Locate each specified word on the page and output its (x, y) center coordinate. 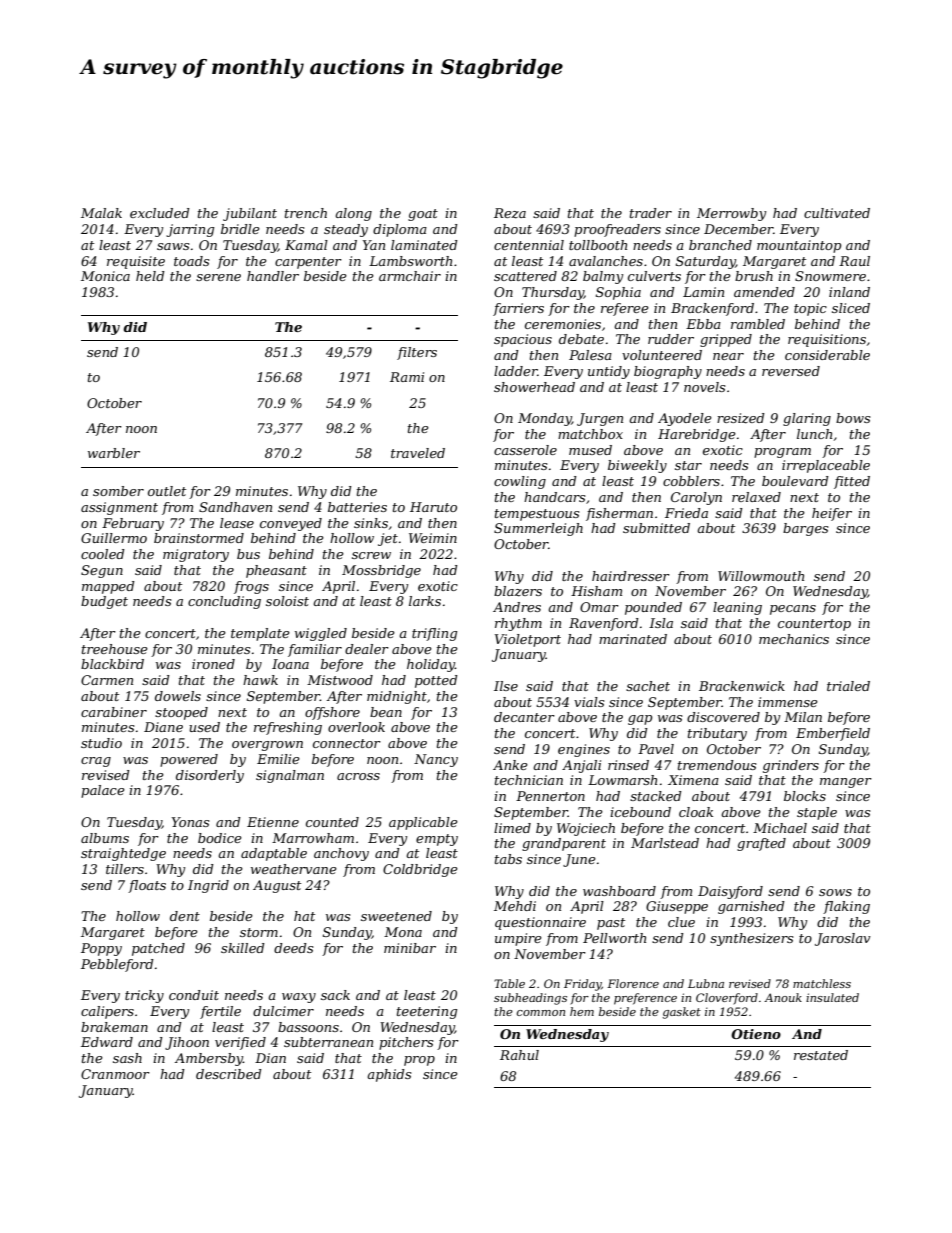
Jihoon (187, 1043)
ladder (516, 371)
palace (103, 791)
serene (218, 277)
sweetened (396, 916)
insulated (832, 997)
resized (741, 418)
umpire (518, 939)
